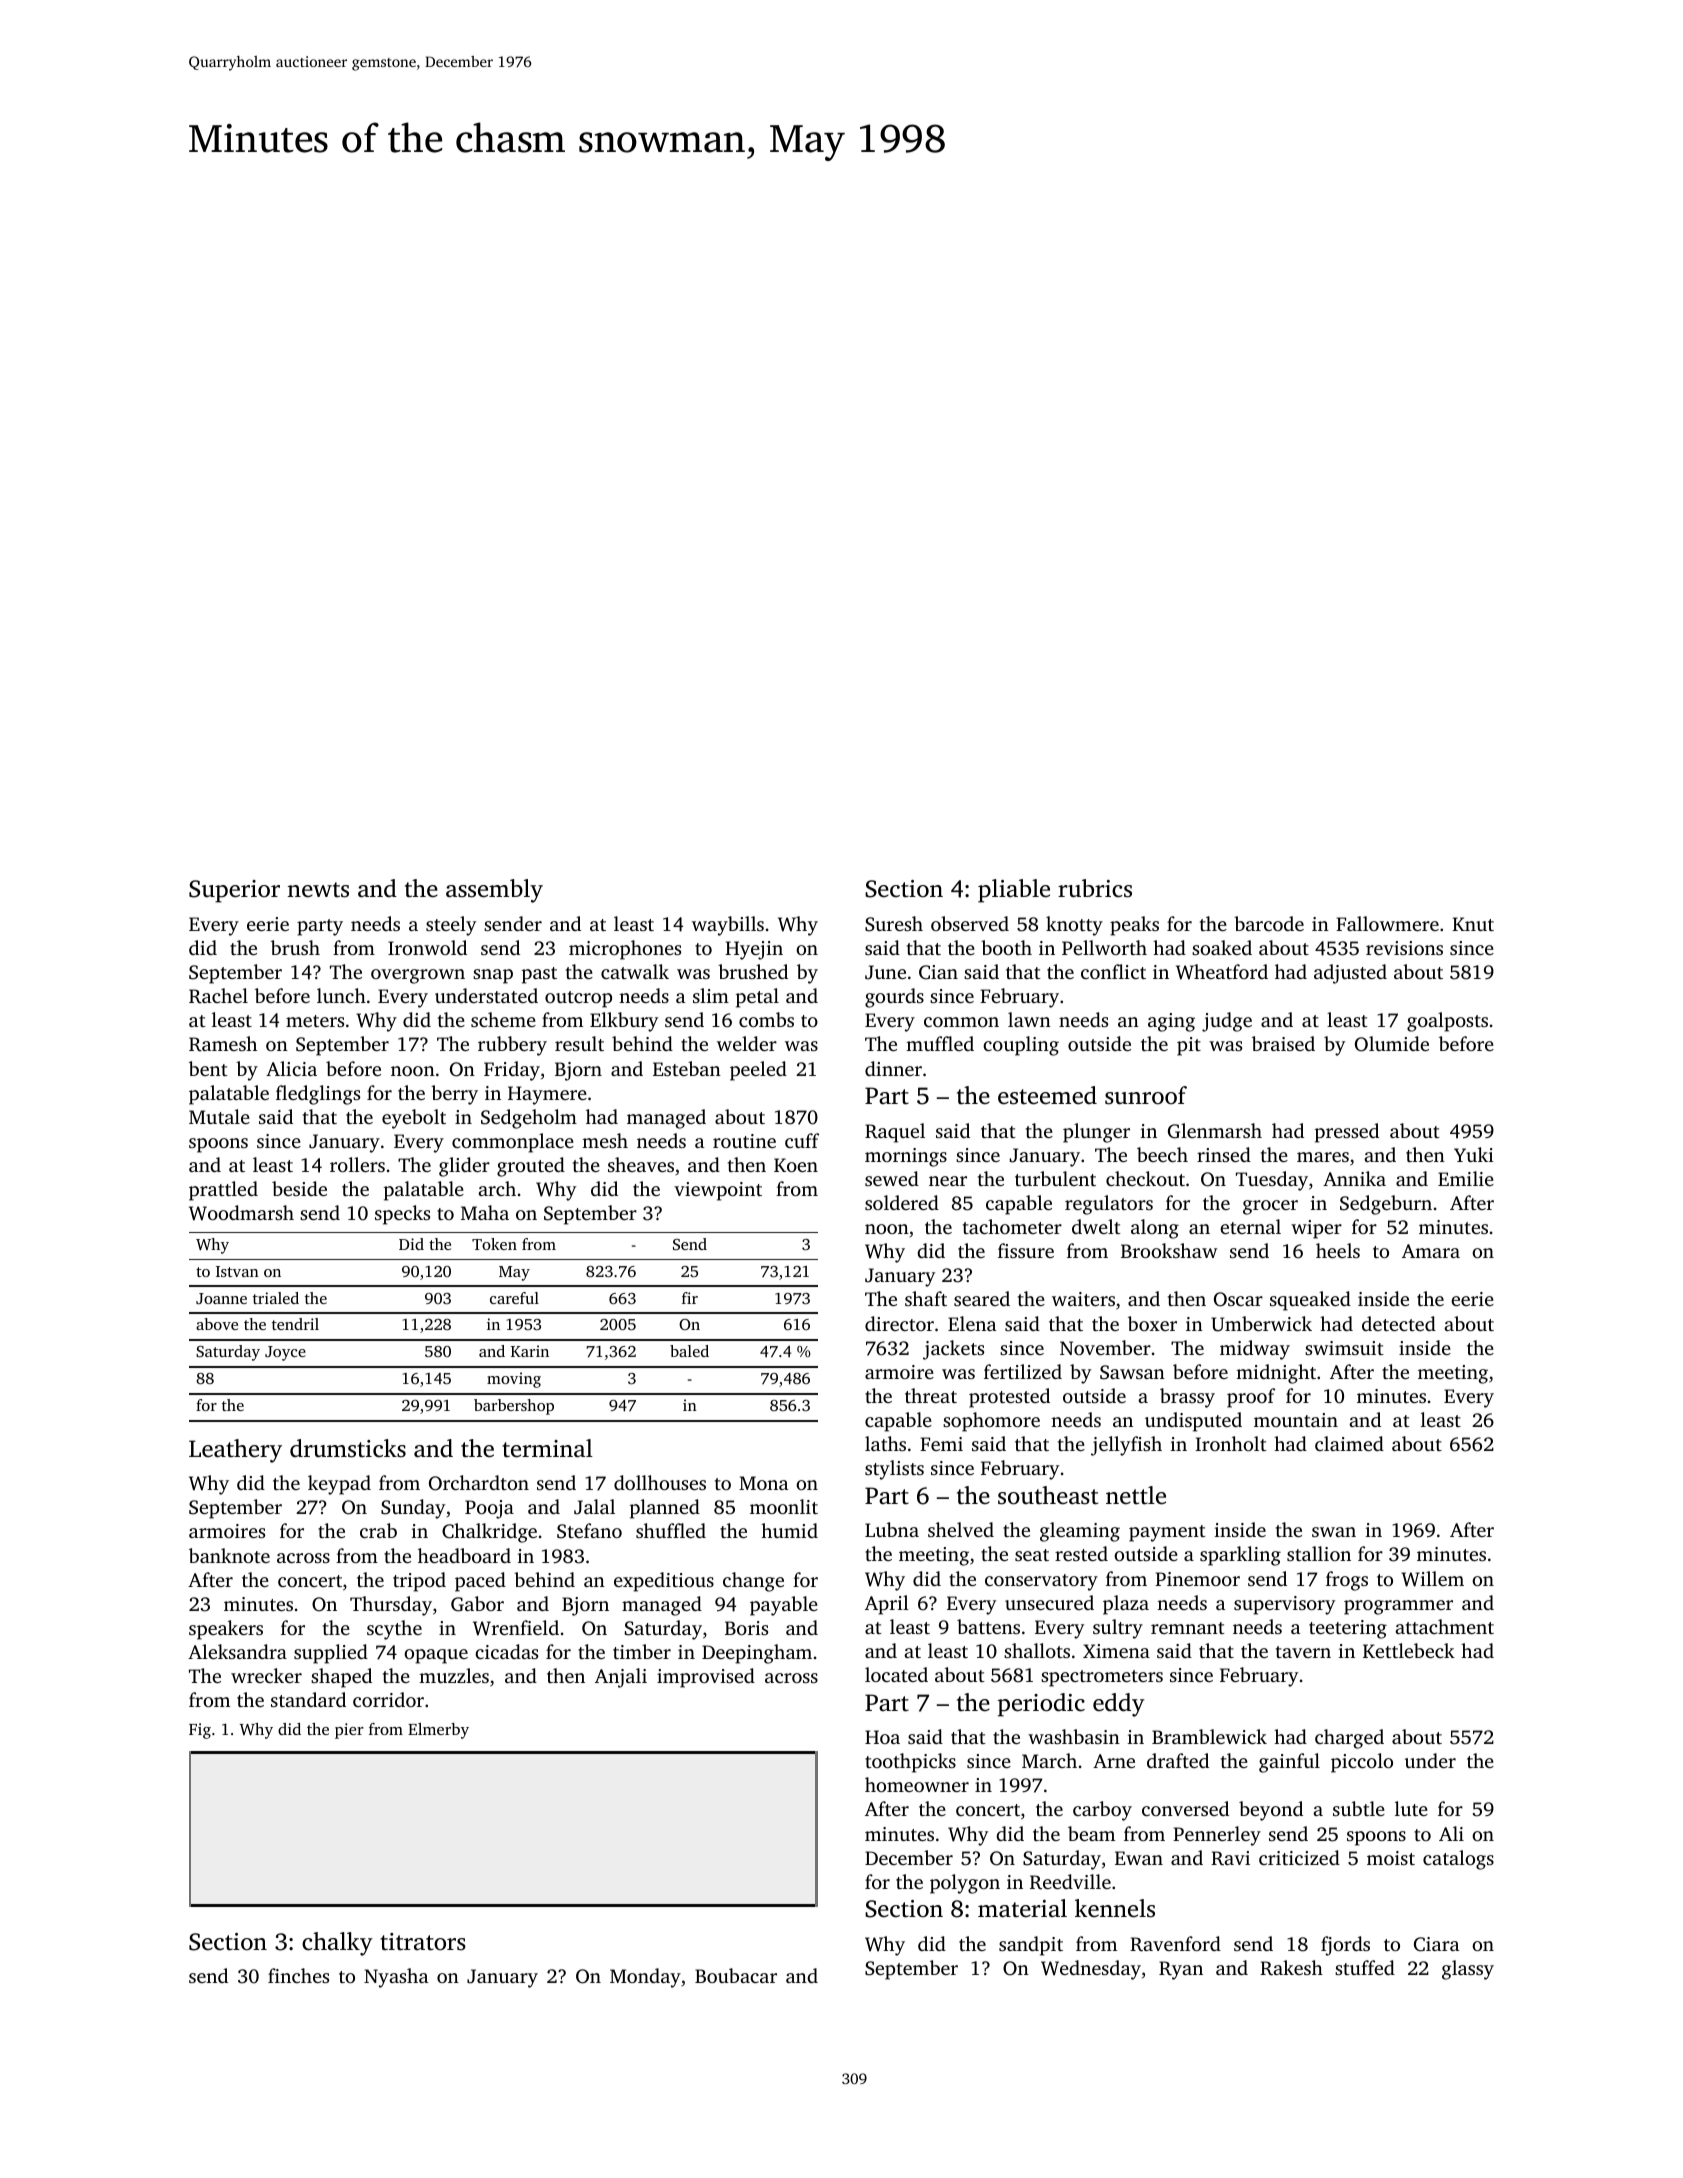 The width and height of the document is (1683, 2178). I want to click on cuff, so click(802, 1140).
